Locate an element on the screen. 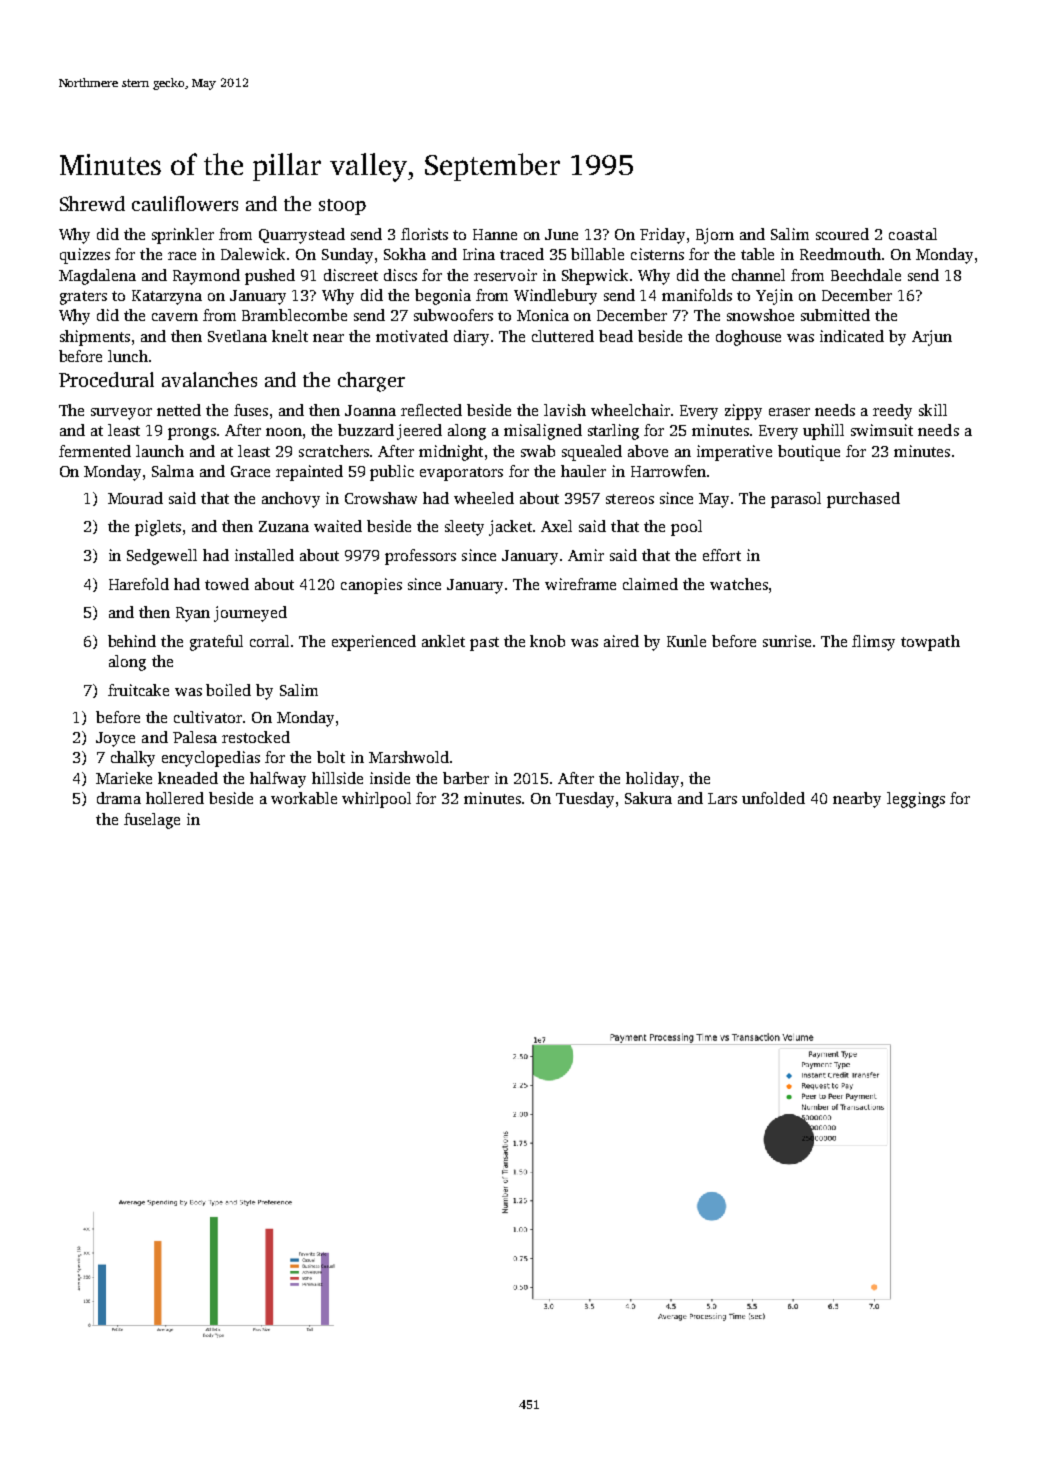 The image size is (1037, 1473). Shrewd is located at coordinates (92, 203).
